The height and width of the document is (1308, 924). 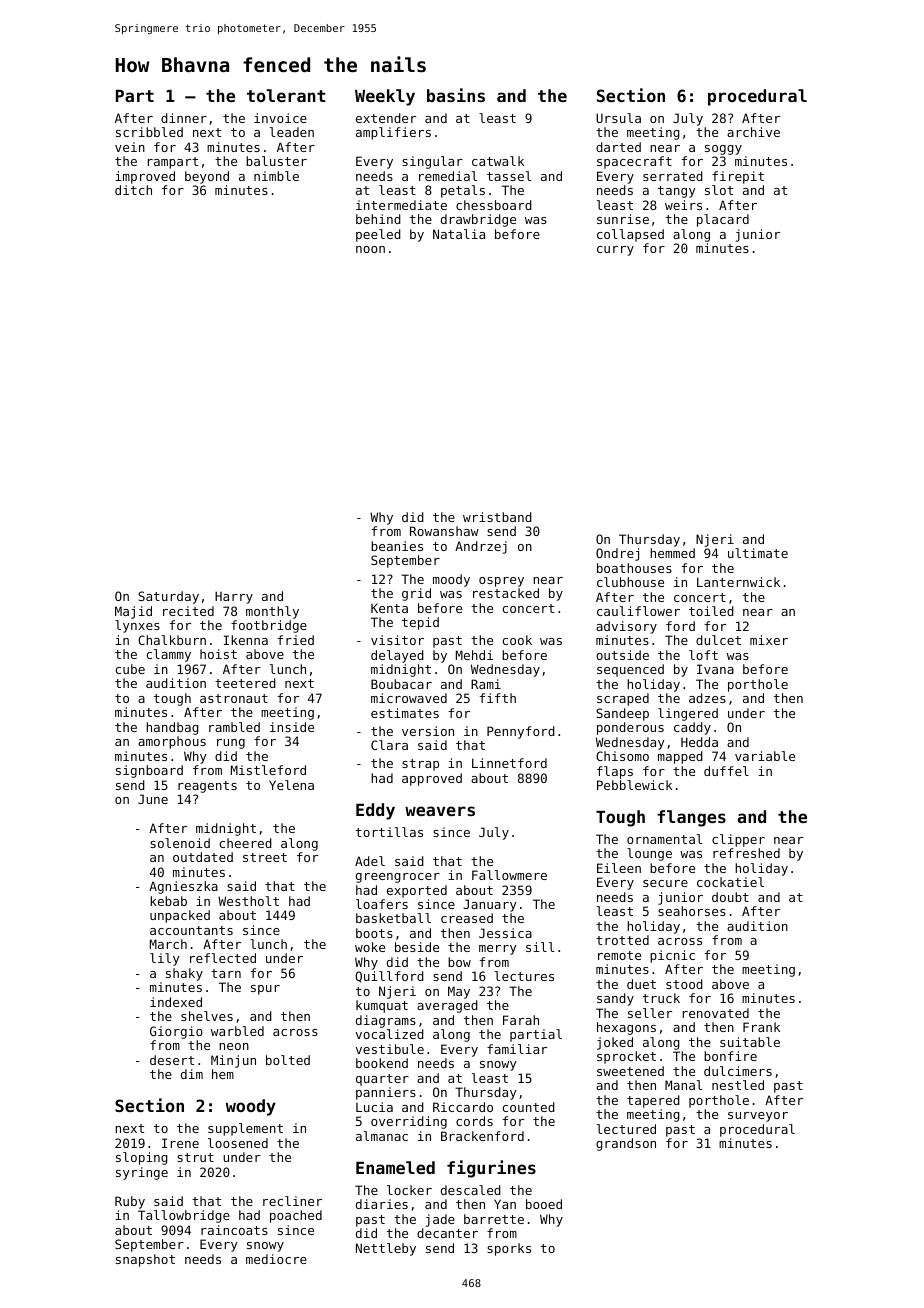 I want to click on improved, so click(x=145, y=177).
